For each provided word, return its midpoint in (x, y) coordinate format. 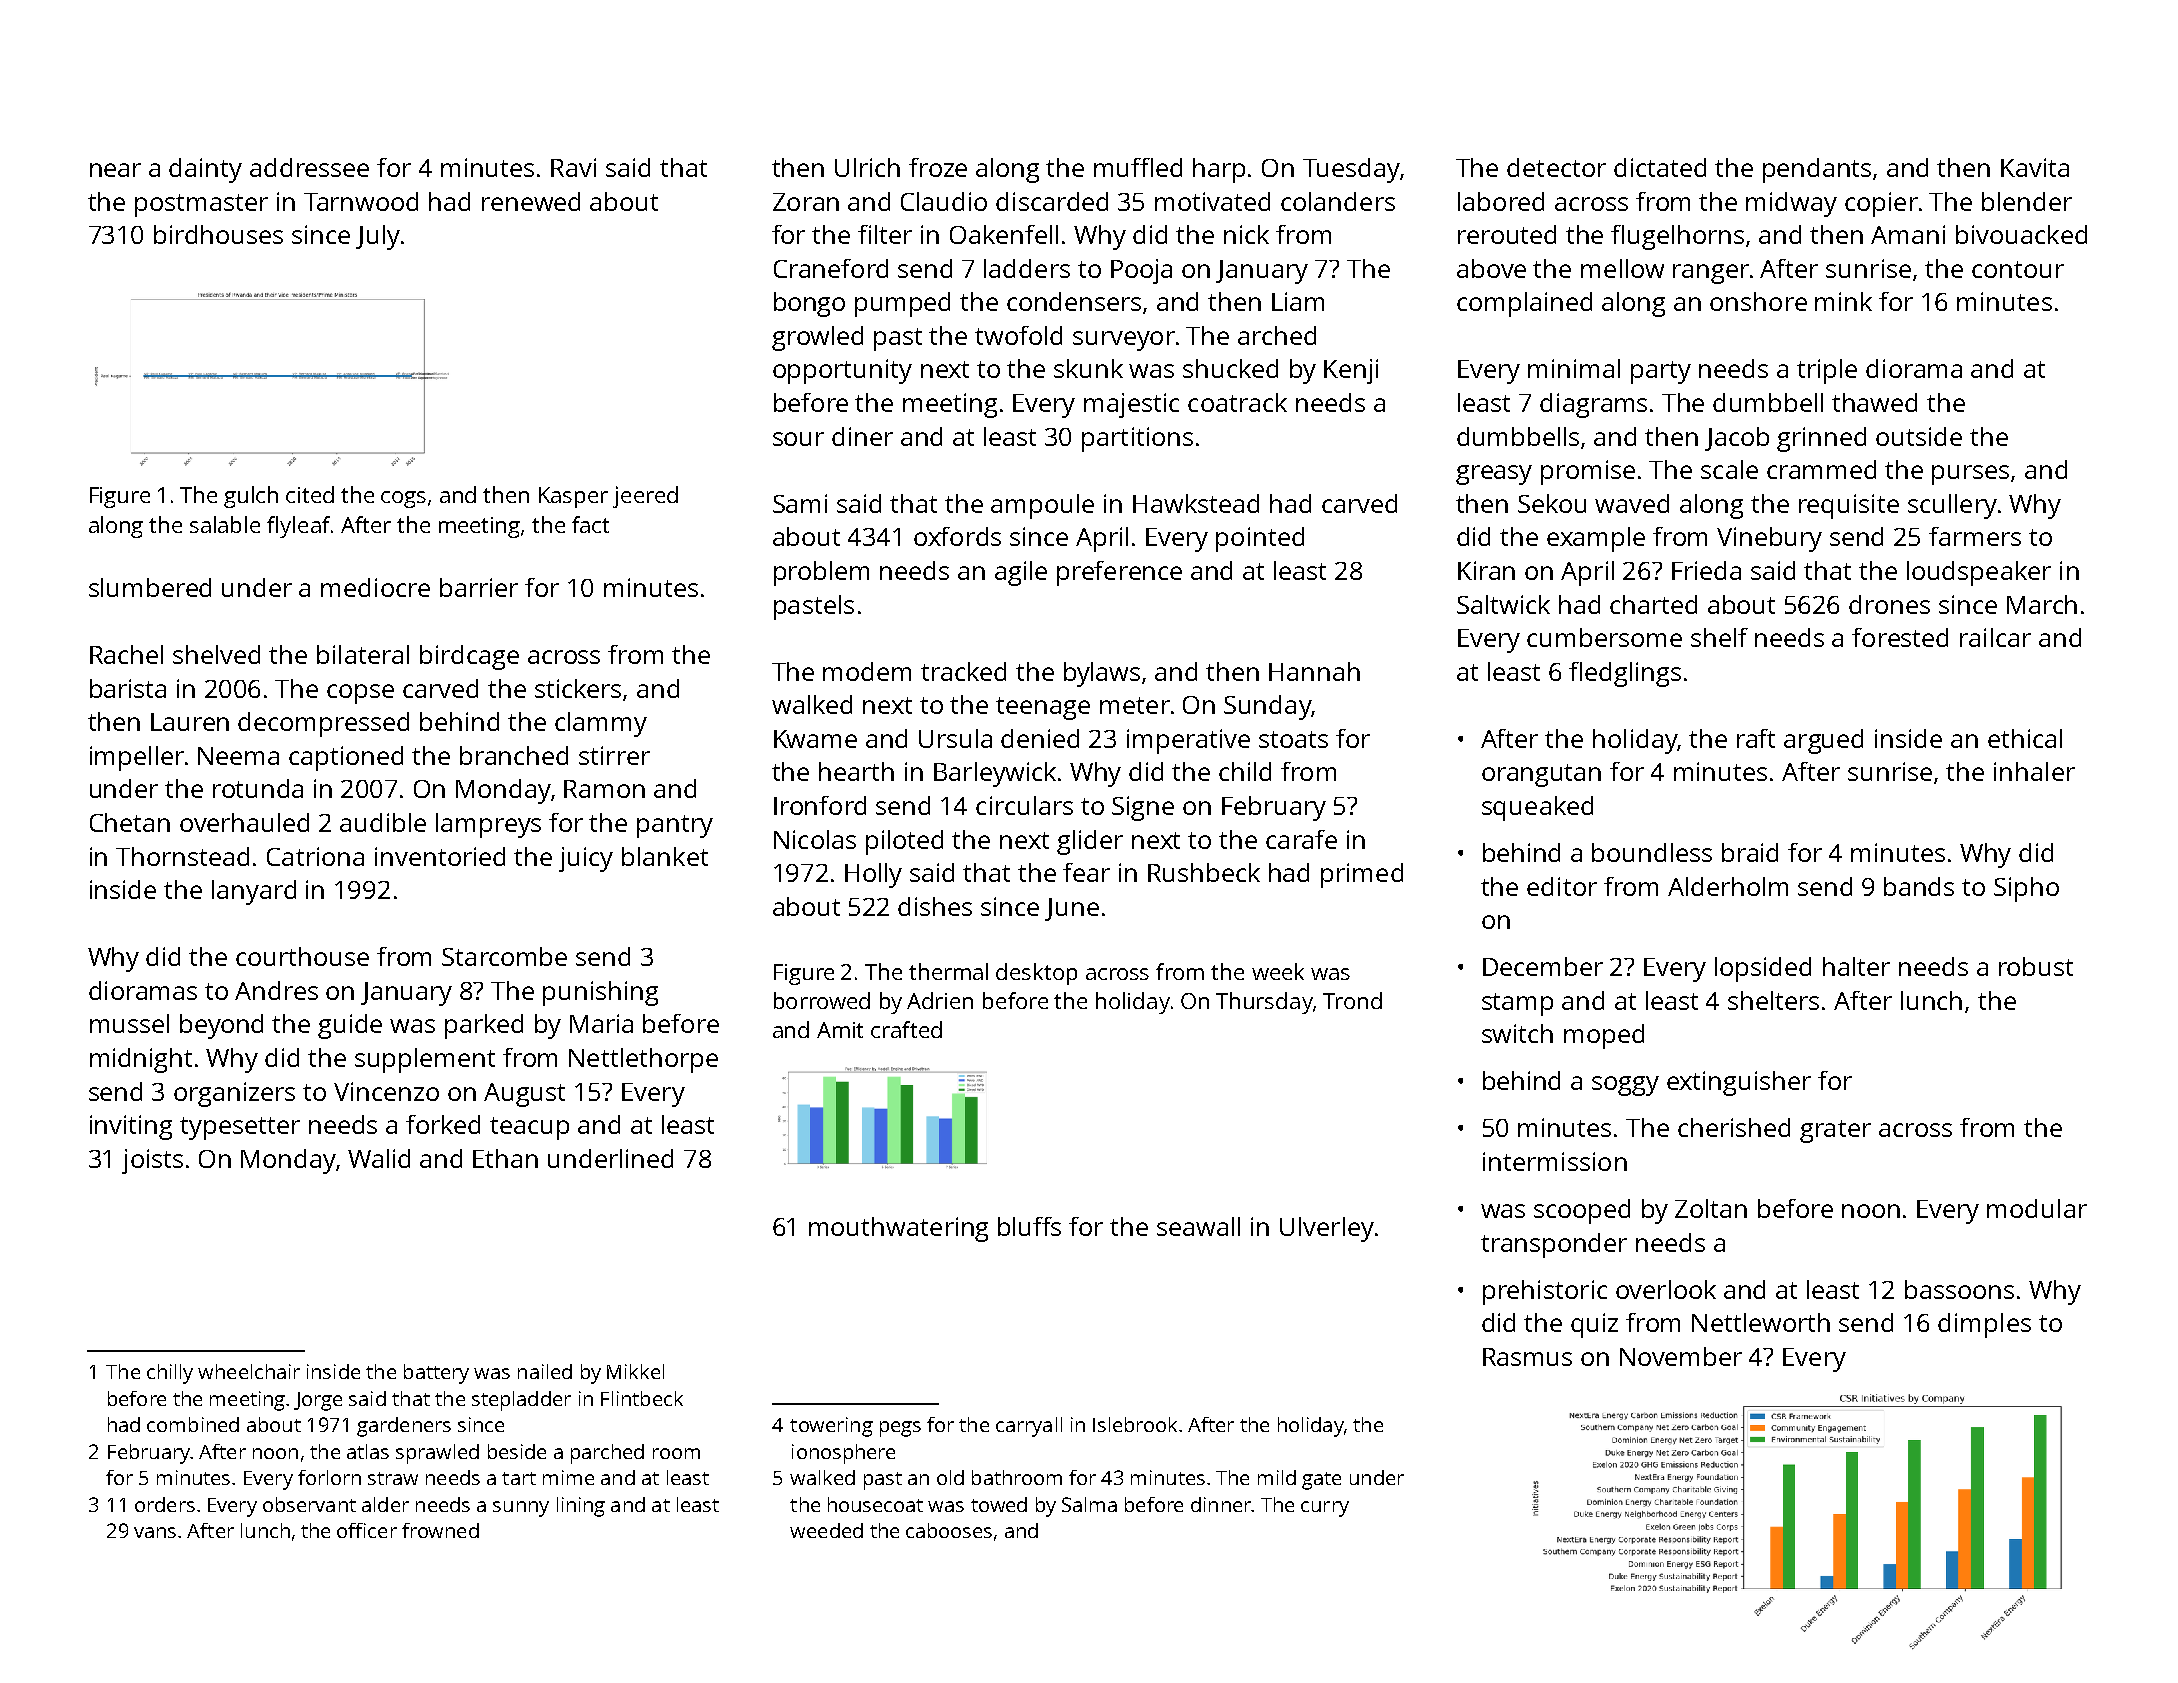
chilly (170, 1374)
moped (1604, 1036)
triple (1827, 371)
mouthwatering (898, 1229)
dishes (935, 906)
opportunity (842, 371)
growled (817, 338)
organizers (234, 1094)
